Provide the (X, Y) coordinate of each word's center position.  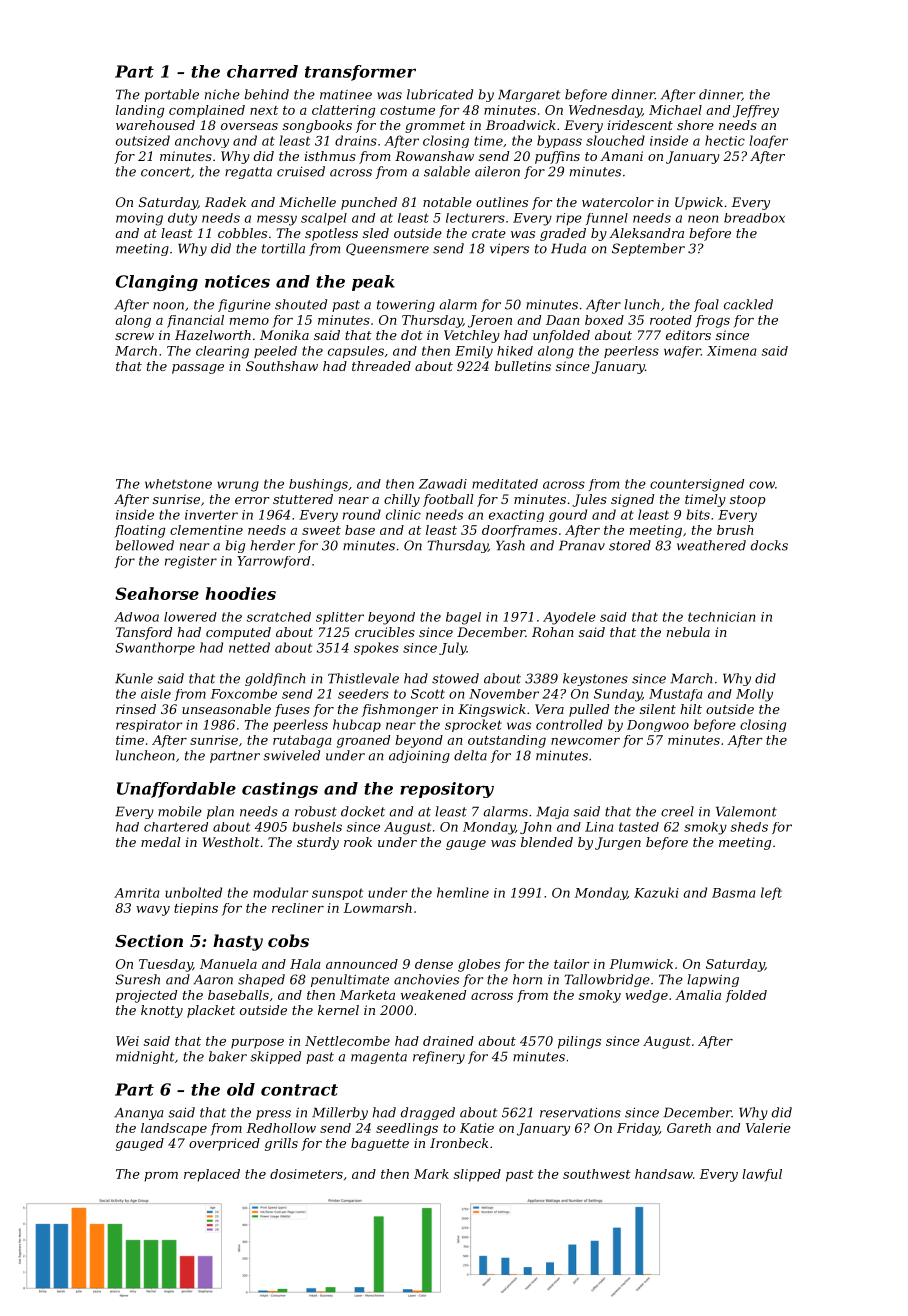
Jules (589, 500)
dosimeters (306, 1174)
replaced (212, 1175)
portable (171, 95)
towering (406, 306)
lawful (762, 1175)
